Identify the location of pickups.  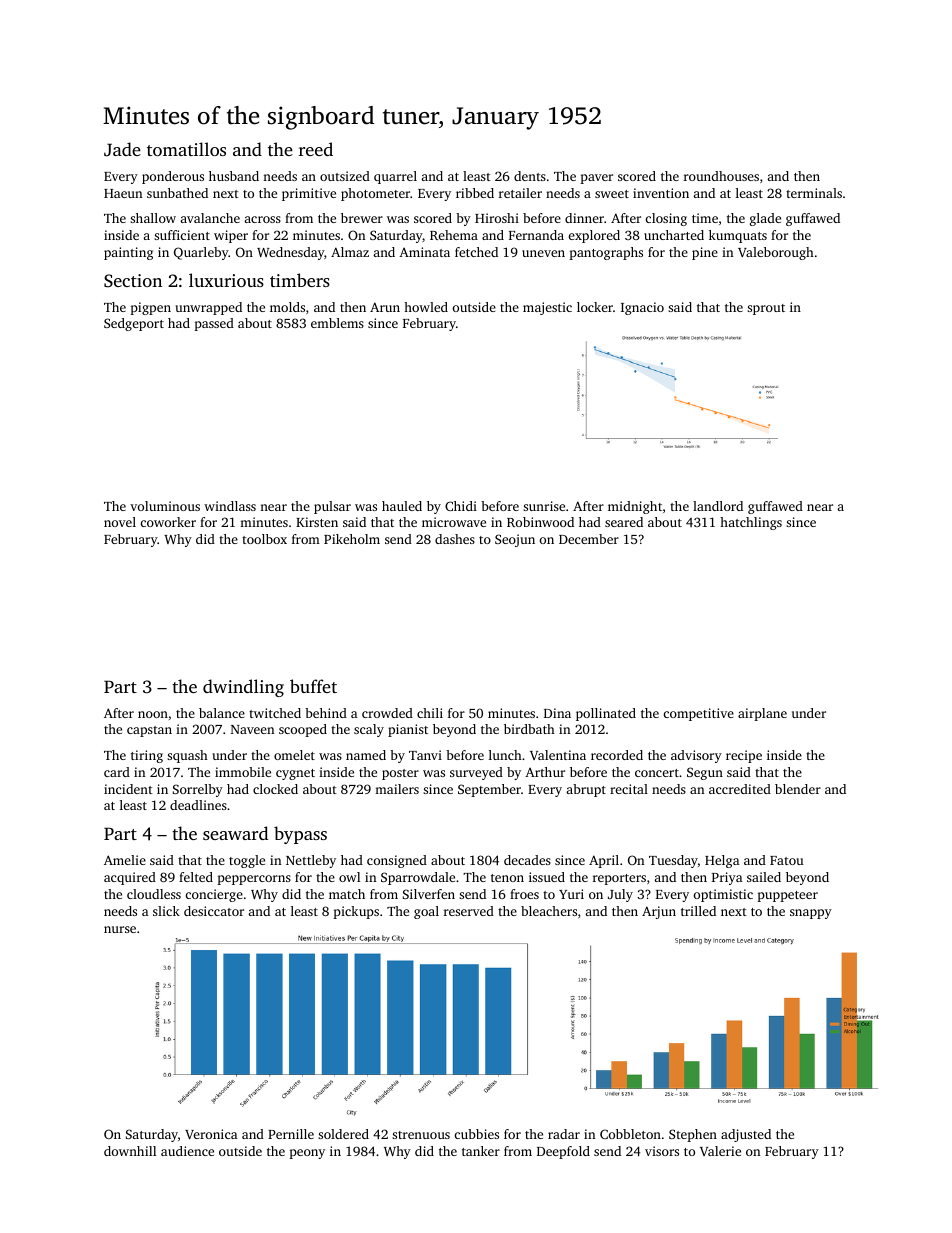
(356, 912).
